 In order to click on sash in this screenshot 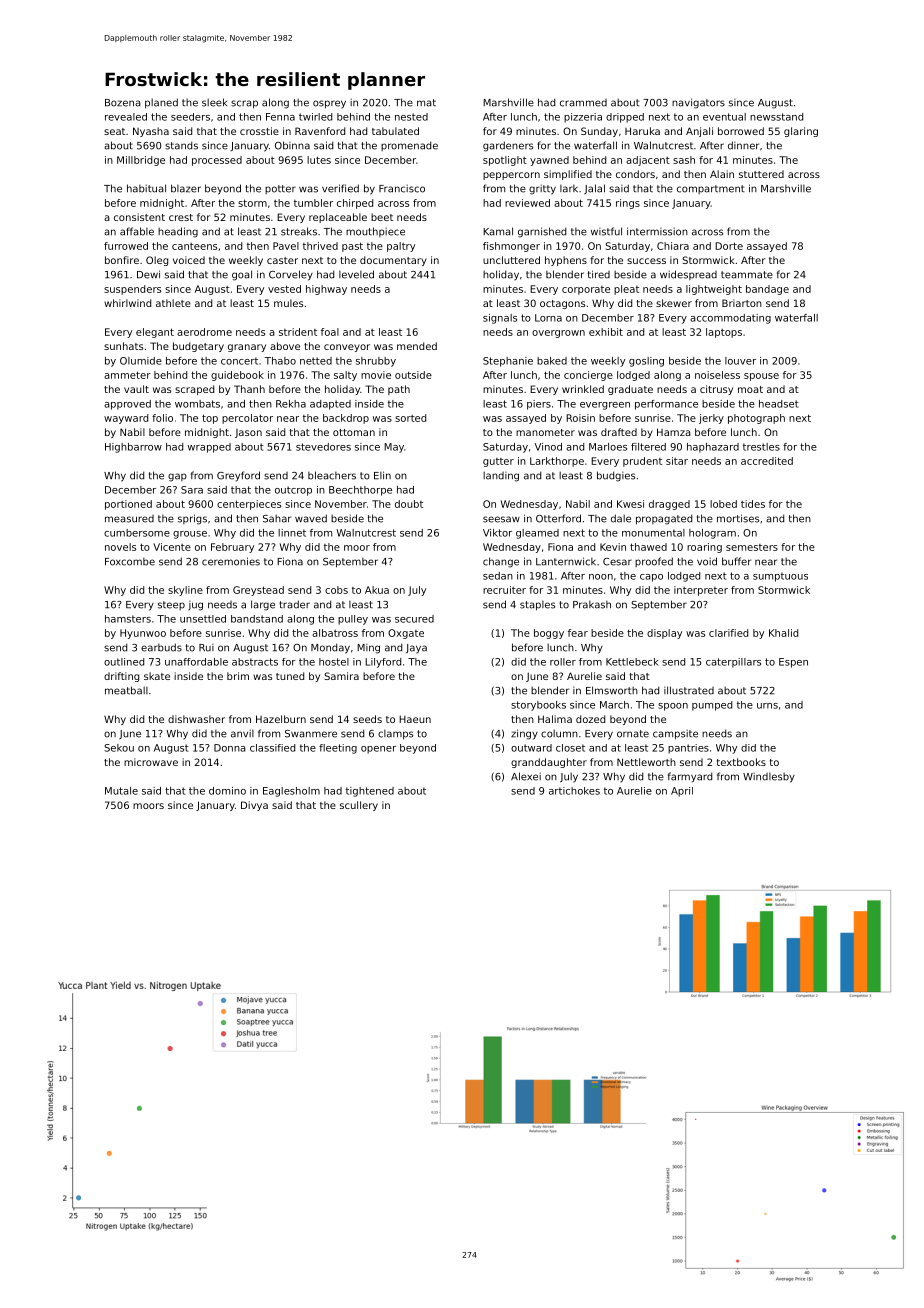, I will do `click(684, 160)`.
